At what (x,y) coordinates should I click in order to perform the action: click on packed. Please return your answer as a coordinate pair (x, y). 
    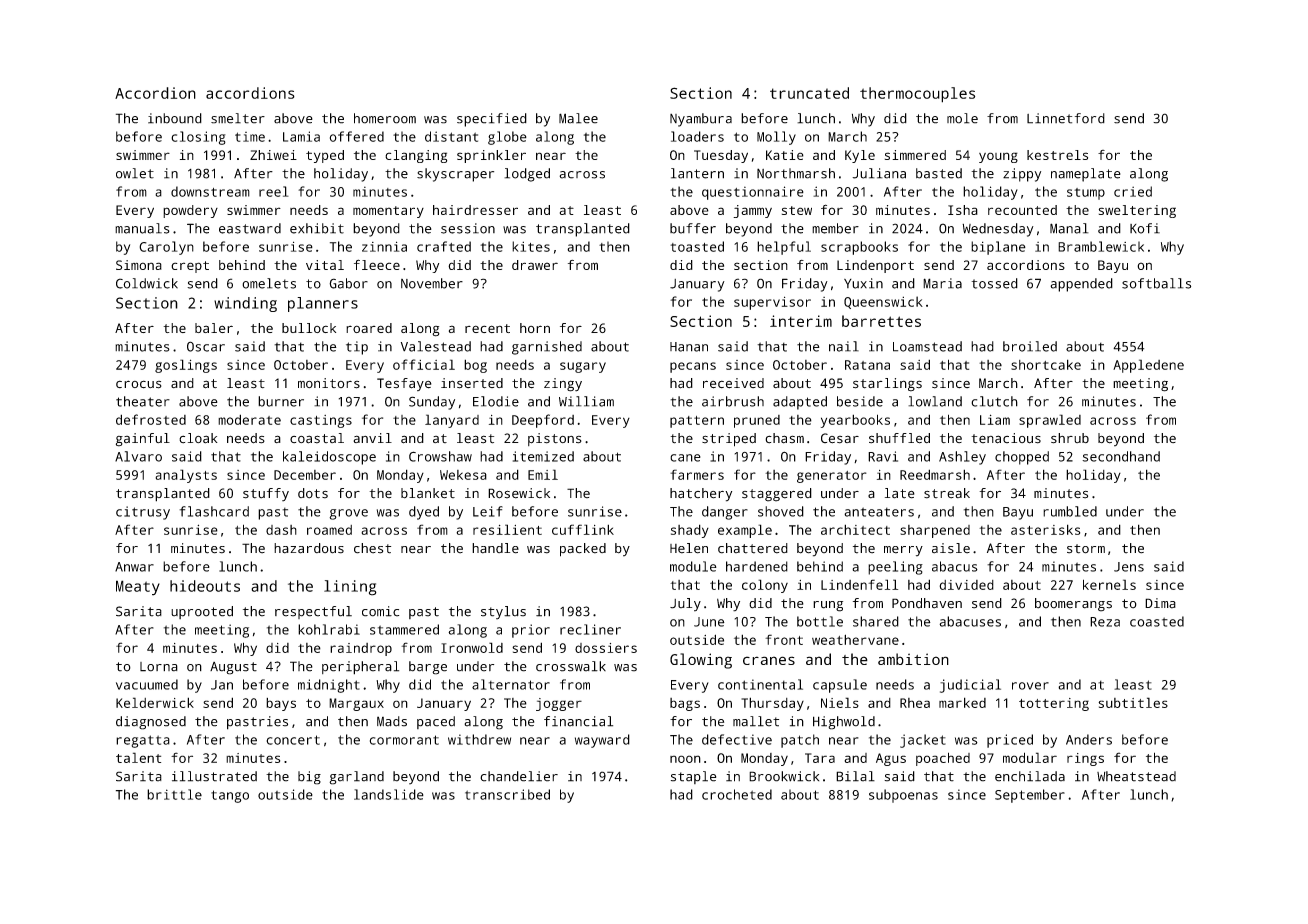
    Looking at the image, I should click on (583, 550).
